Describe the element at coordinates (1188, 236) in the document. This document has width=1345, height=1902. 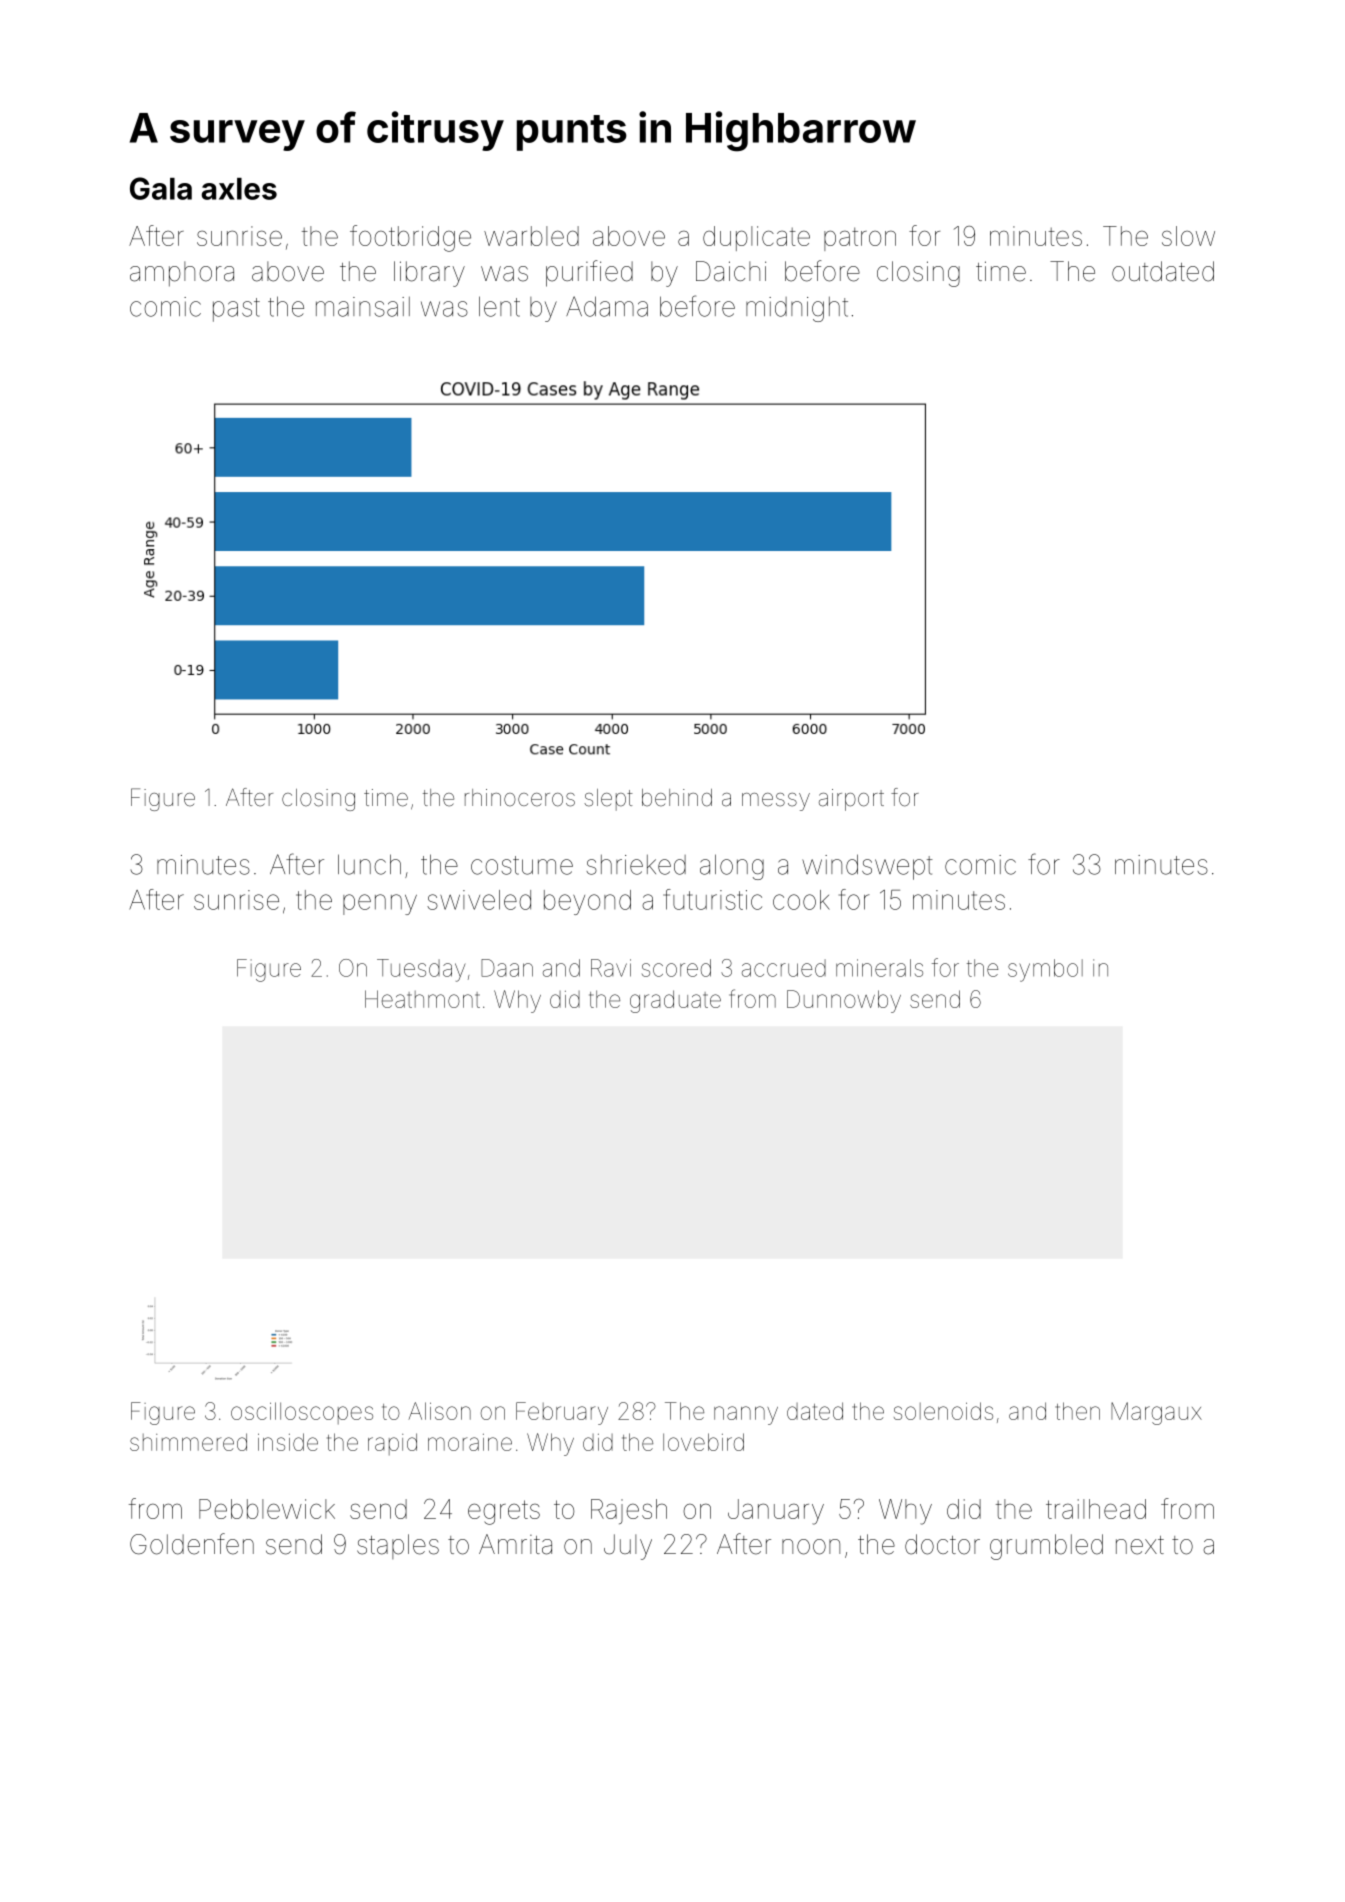
I see `slow` at that location.
